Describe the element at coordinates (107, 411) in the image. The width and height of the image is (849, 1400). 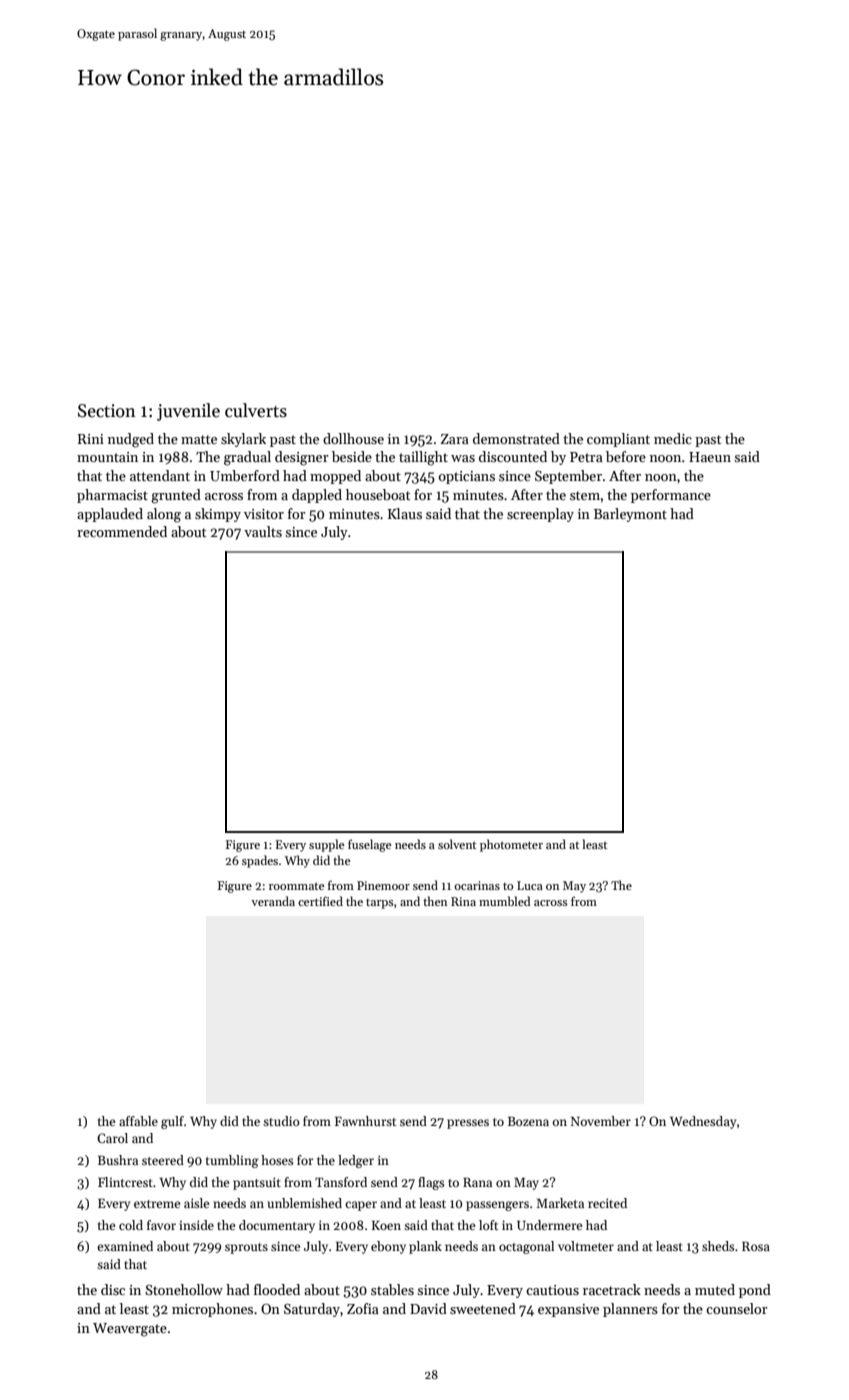
I see `Section` at that location.
